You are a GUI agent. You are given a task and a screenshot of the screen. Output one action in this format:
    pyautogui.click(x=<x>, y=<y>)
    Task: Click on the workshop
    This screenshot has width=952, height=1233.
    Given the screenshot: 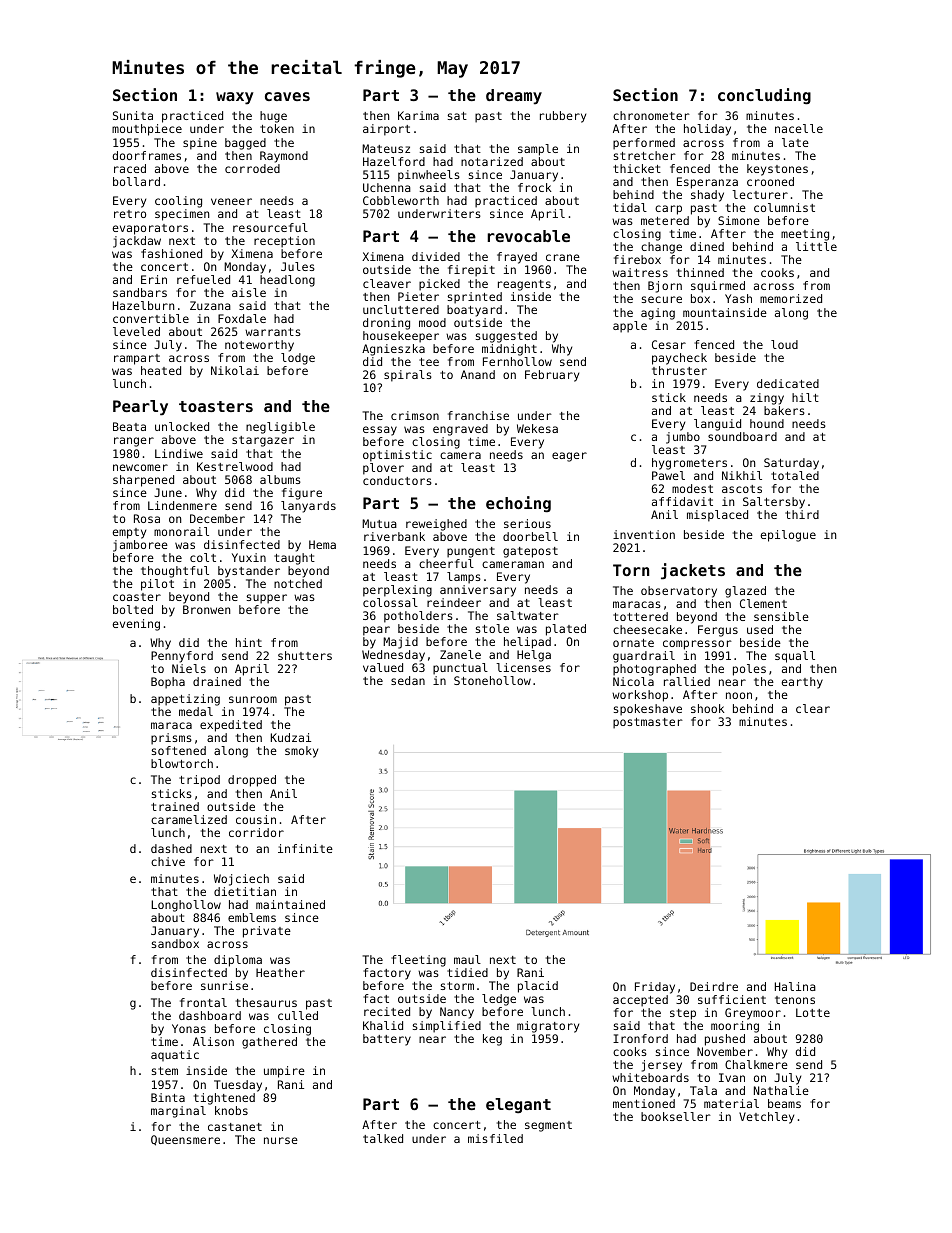 What is the action you would take?
    pyautogui.click(x=640, y=696)
